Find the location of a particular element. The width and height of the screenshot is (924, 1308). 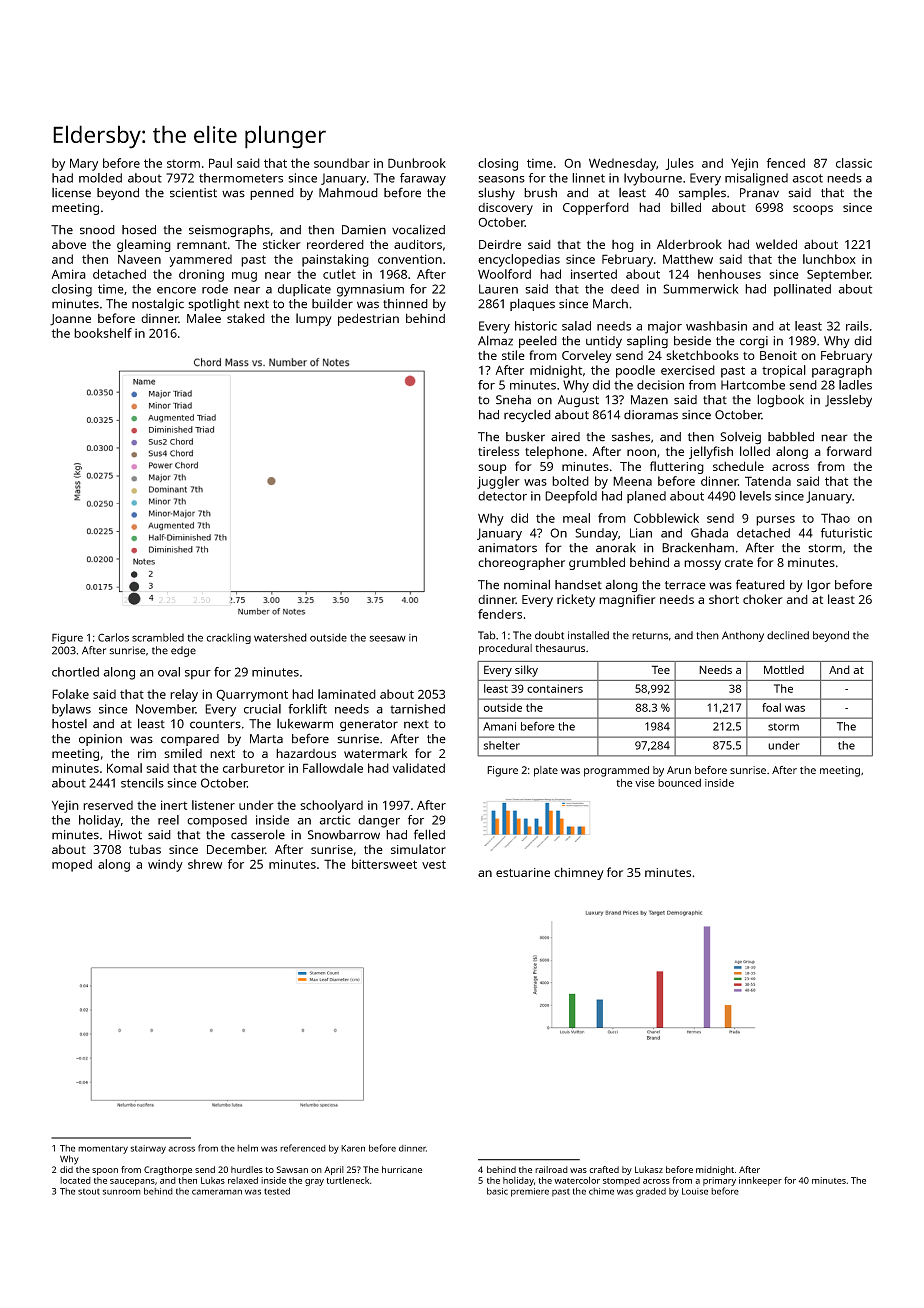

Paul is located at coordinates (220, 163).
